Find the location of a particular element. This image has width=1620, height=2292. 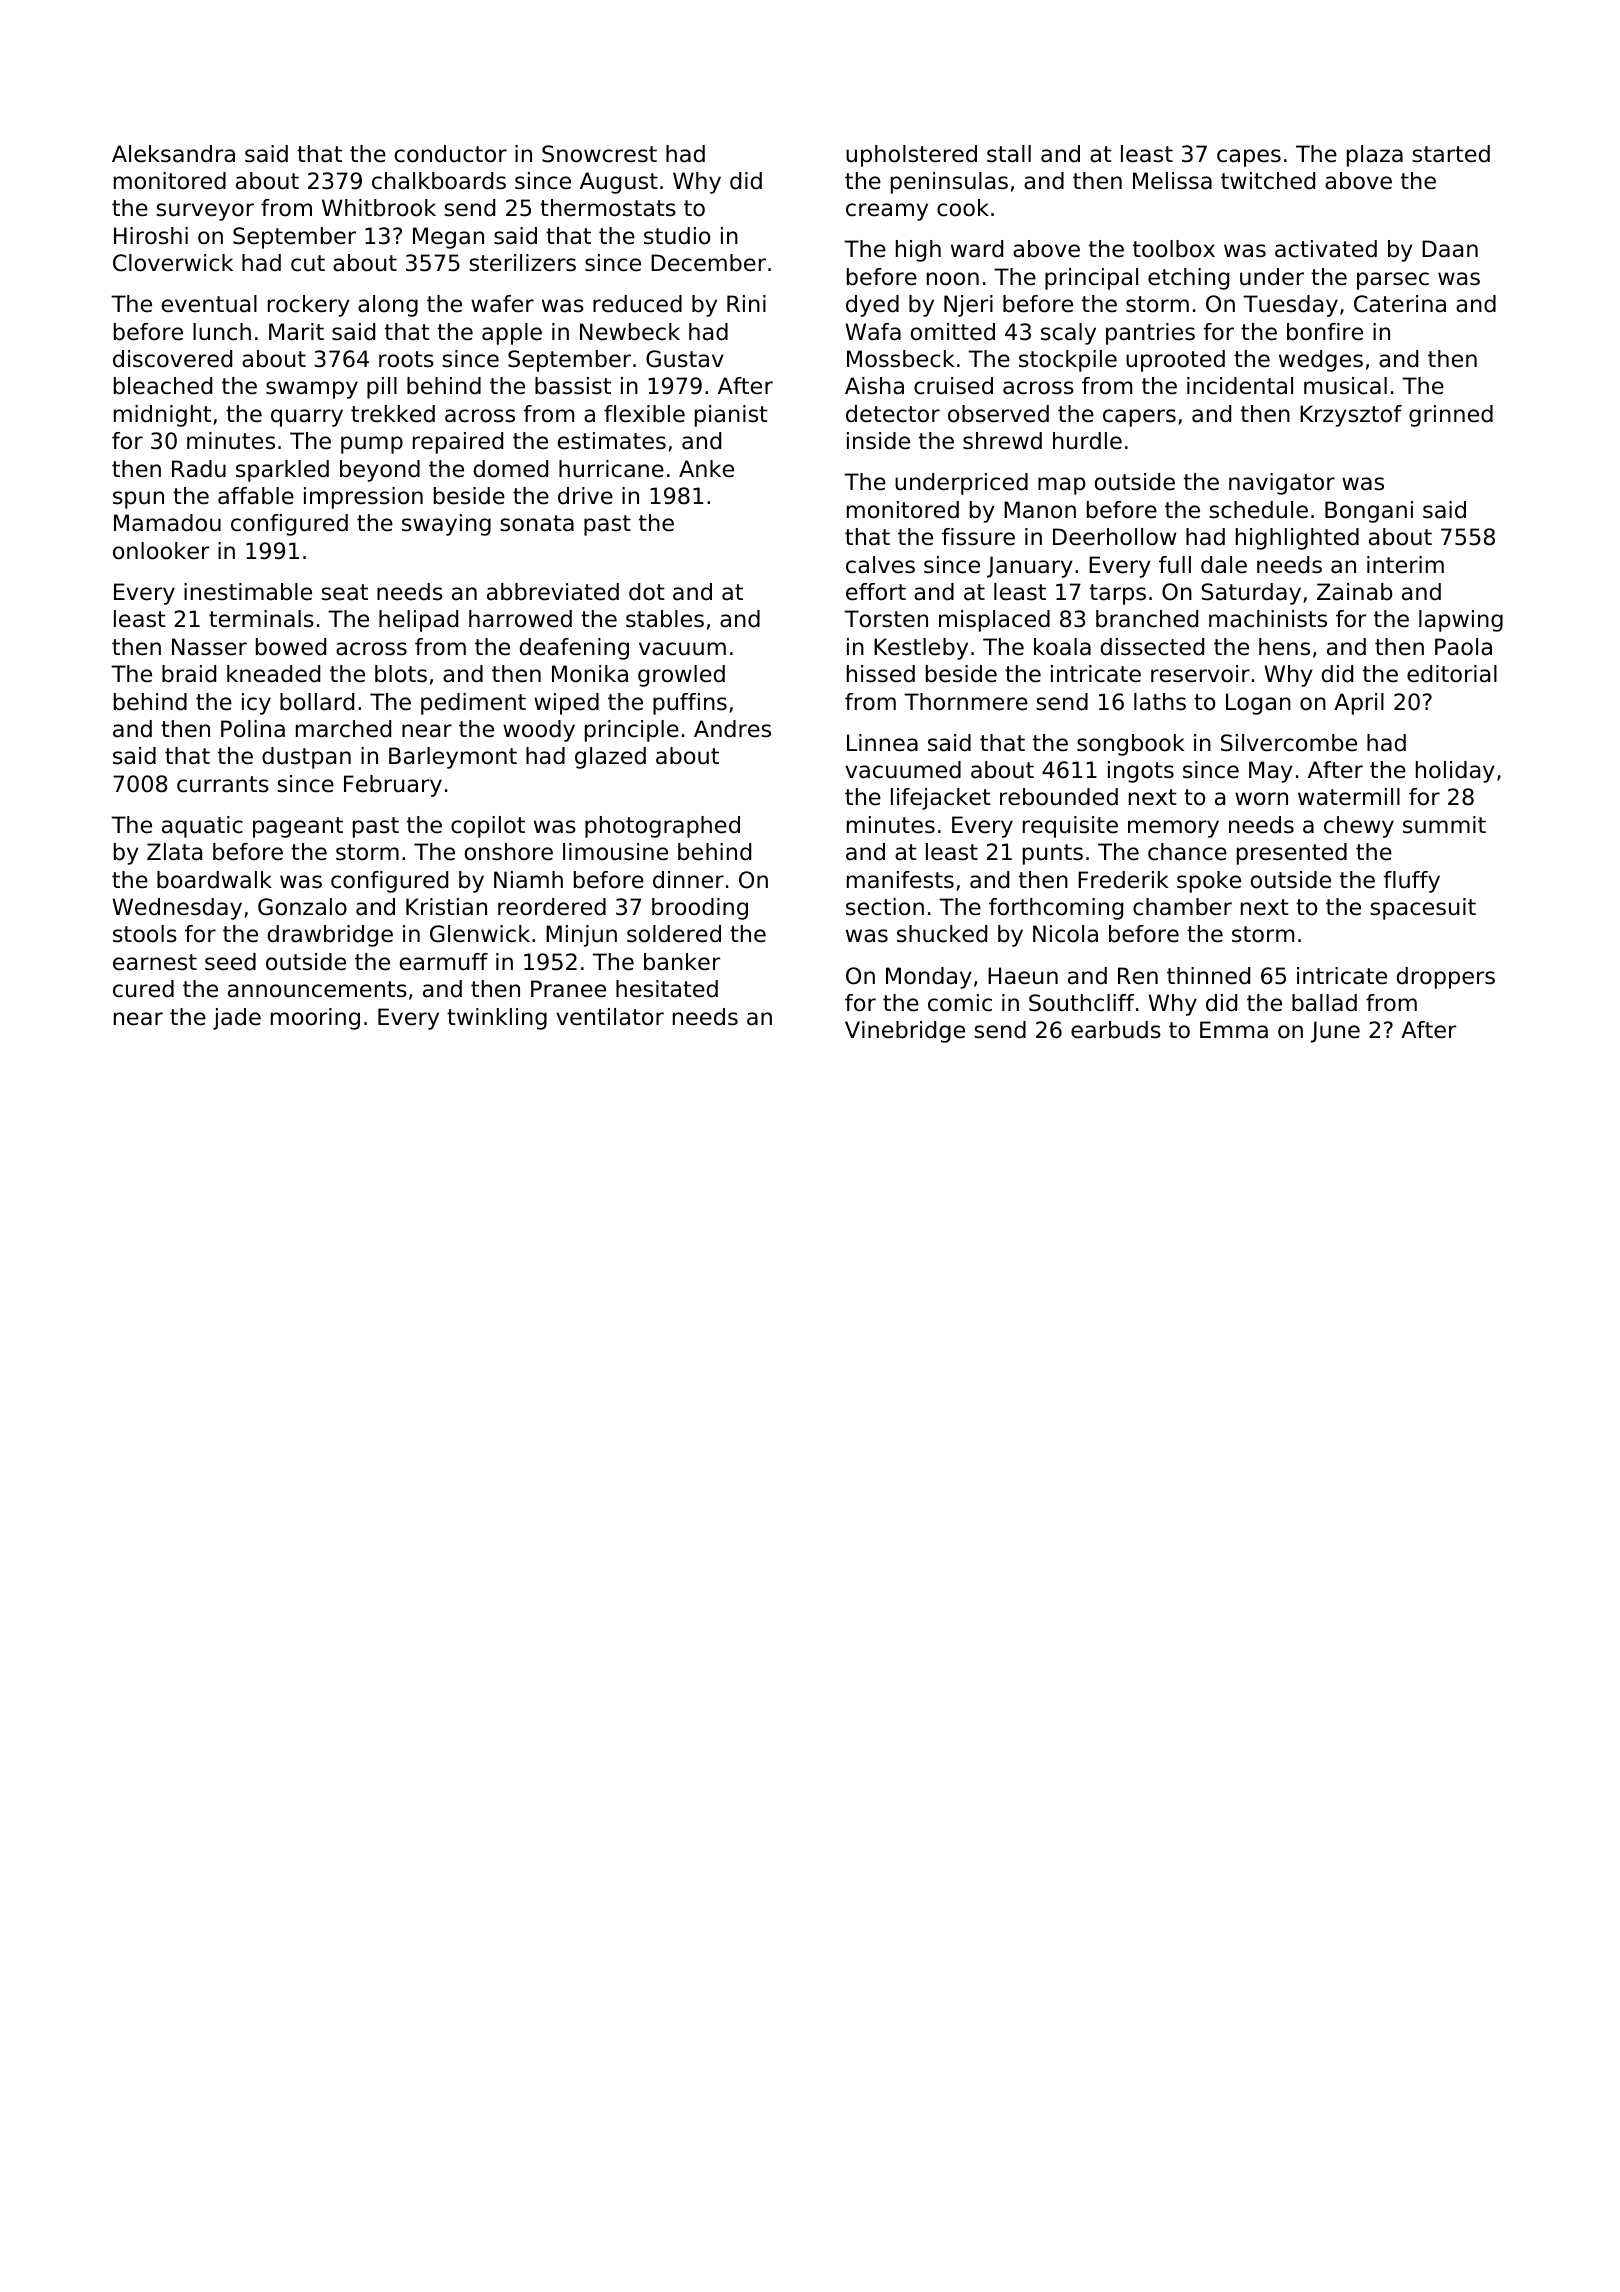

chalkboards is located at coordinates (439, 181).
